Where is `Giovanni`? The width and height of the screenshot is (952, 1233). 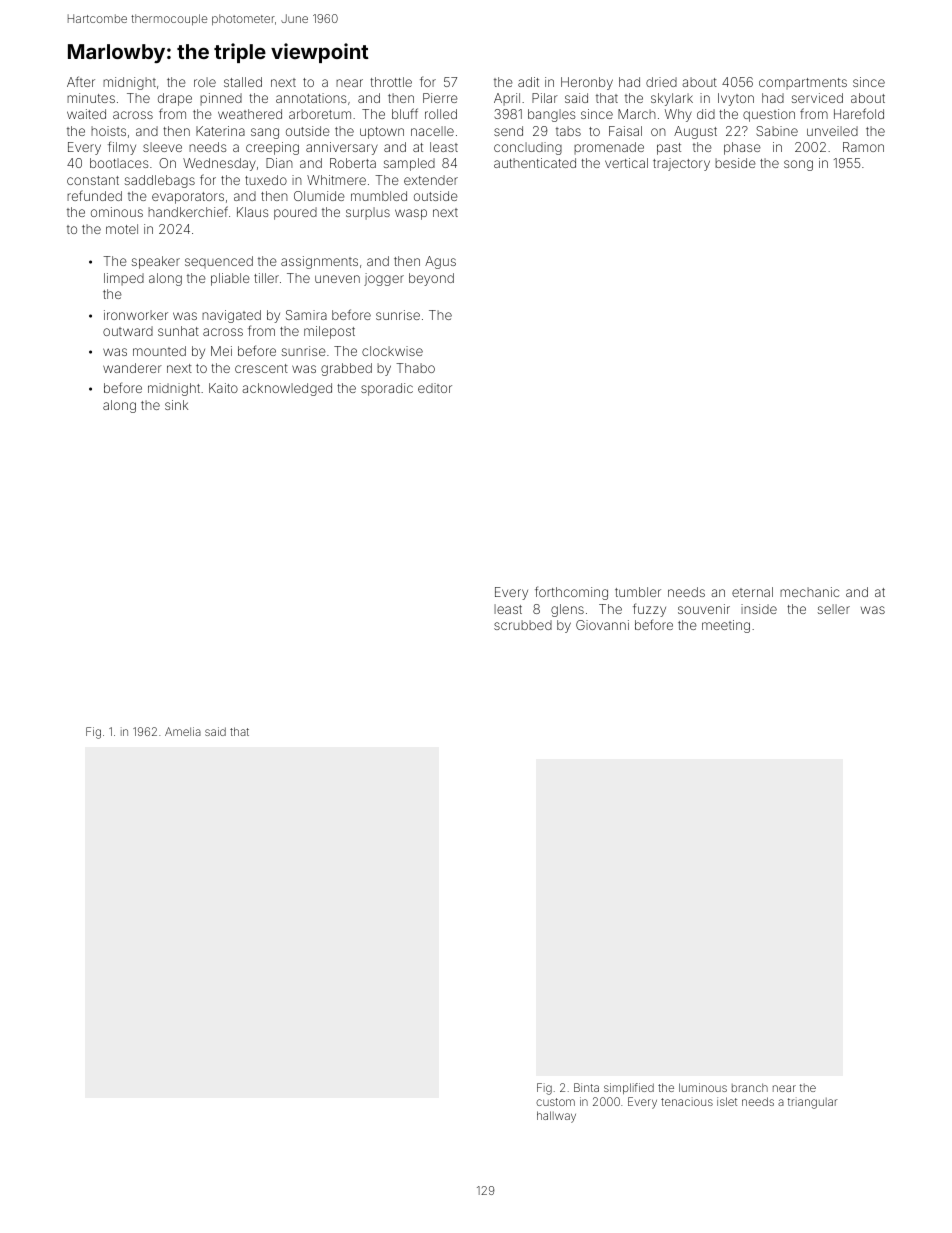 Giovanni is located at coordinates (602, 625).
